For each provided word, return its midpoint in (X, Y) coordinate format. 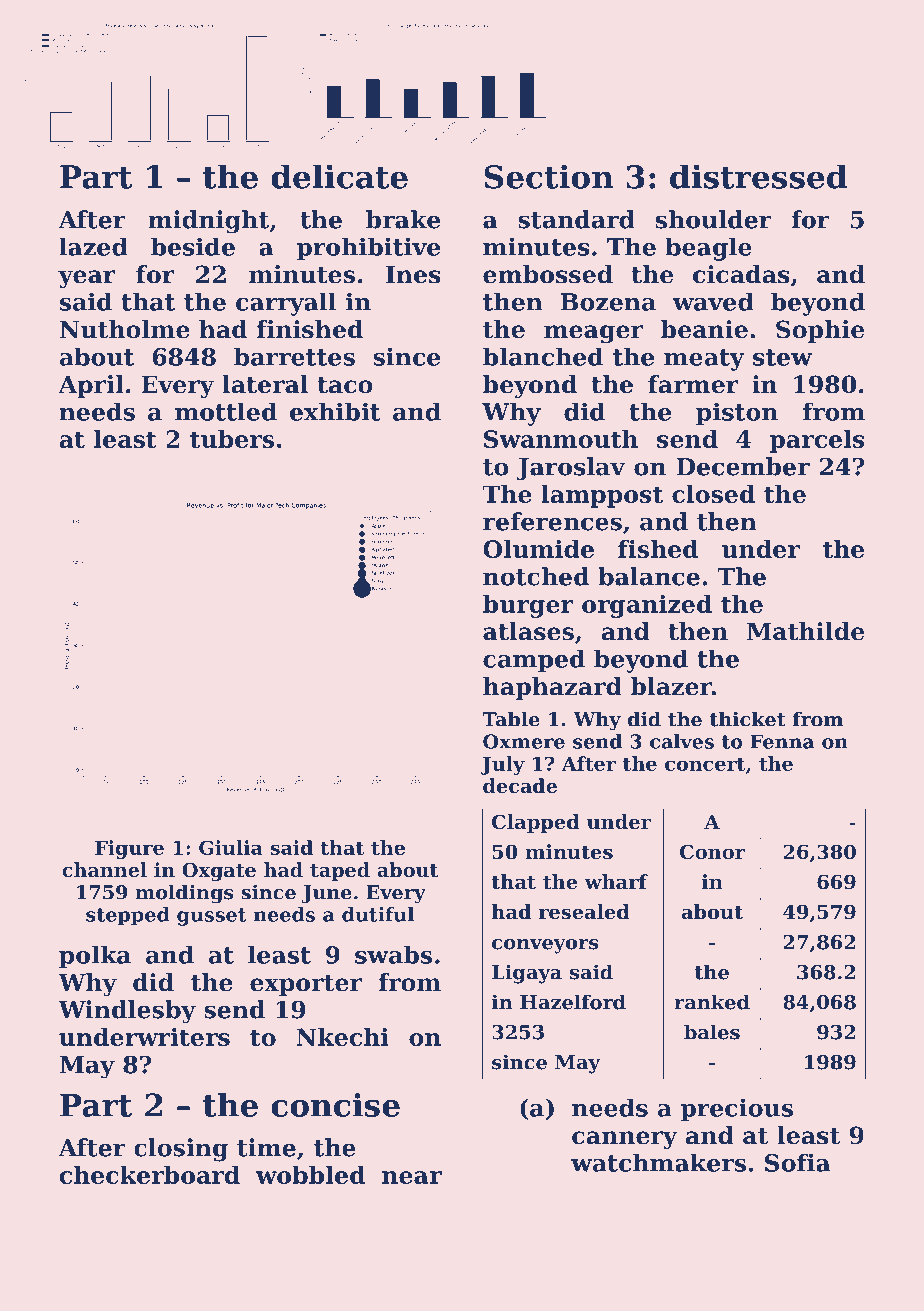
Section (549, 176)
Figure (129, 849)
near (412, 1177)
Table (511, 719)
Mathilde (805, 631)
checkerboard (149, 1175)
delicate (339, 176)
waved (713, 302)
